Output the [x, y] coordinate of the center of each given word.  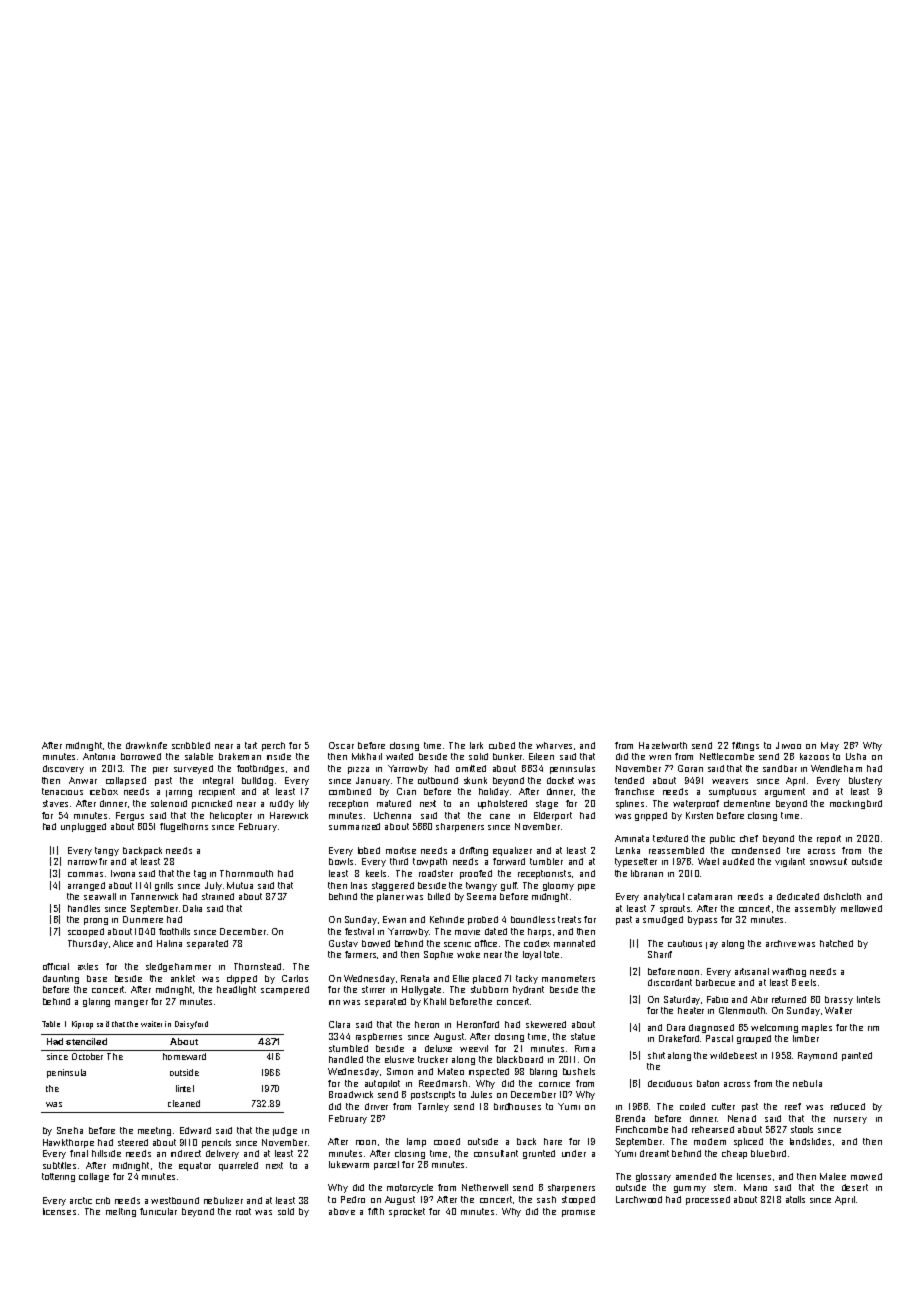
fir [103, 861]
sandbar [780, 768]
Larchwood [639, 1199]
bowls [341, 861]
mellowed [861, 908]
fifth [376, 1211]
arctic [81, 1200]
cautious [685, 943]
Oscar [341, 745]
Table [51, 1024]
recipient [217, 792]
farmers [360, 954]
